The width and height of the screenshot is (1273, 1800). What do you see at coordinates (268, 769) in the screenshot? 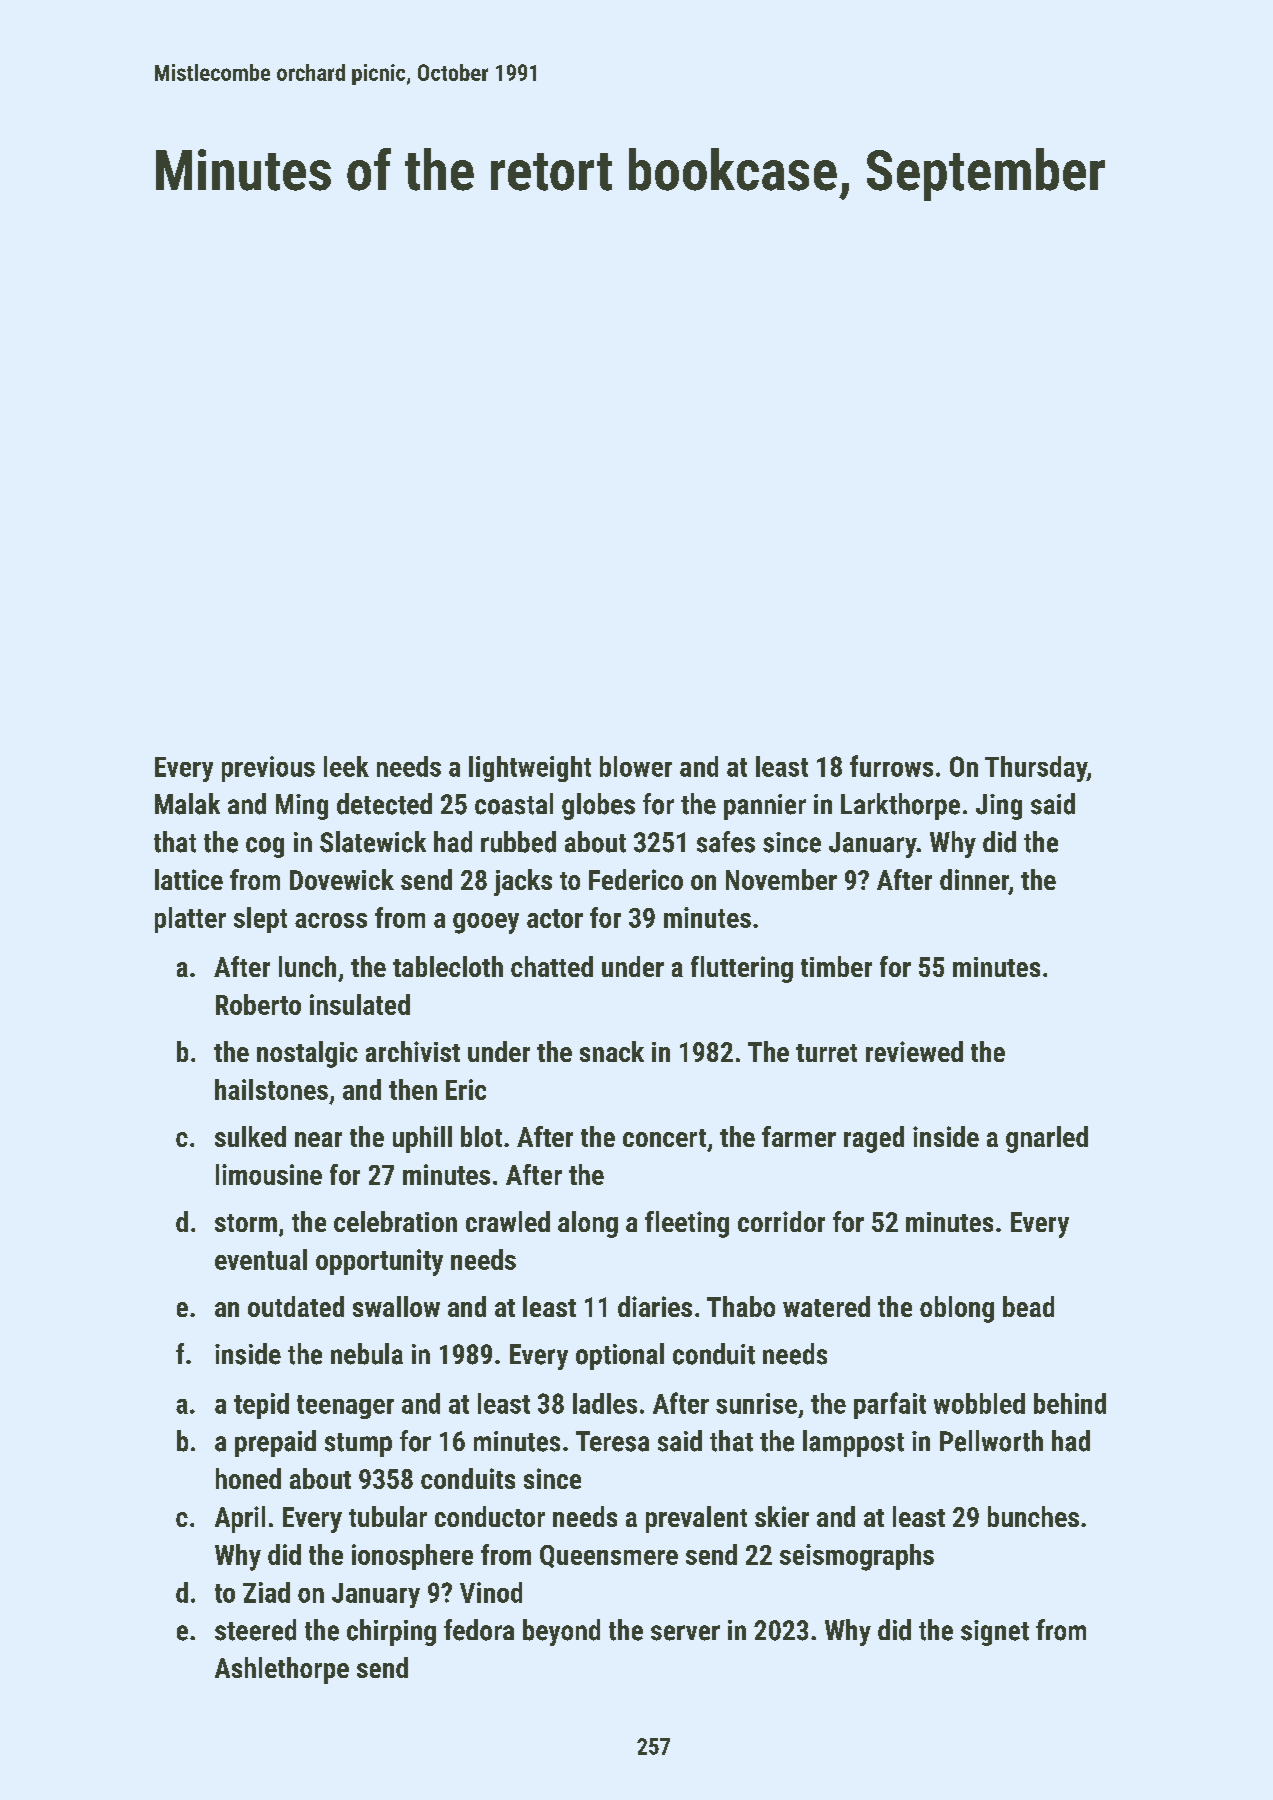
I see `previous` at bounding box center [268, 769].
